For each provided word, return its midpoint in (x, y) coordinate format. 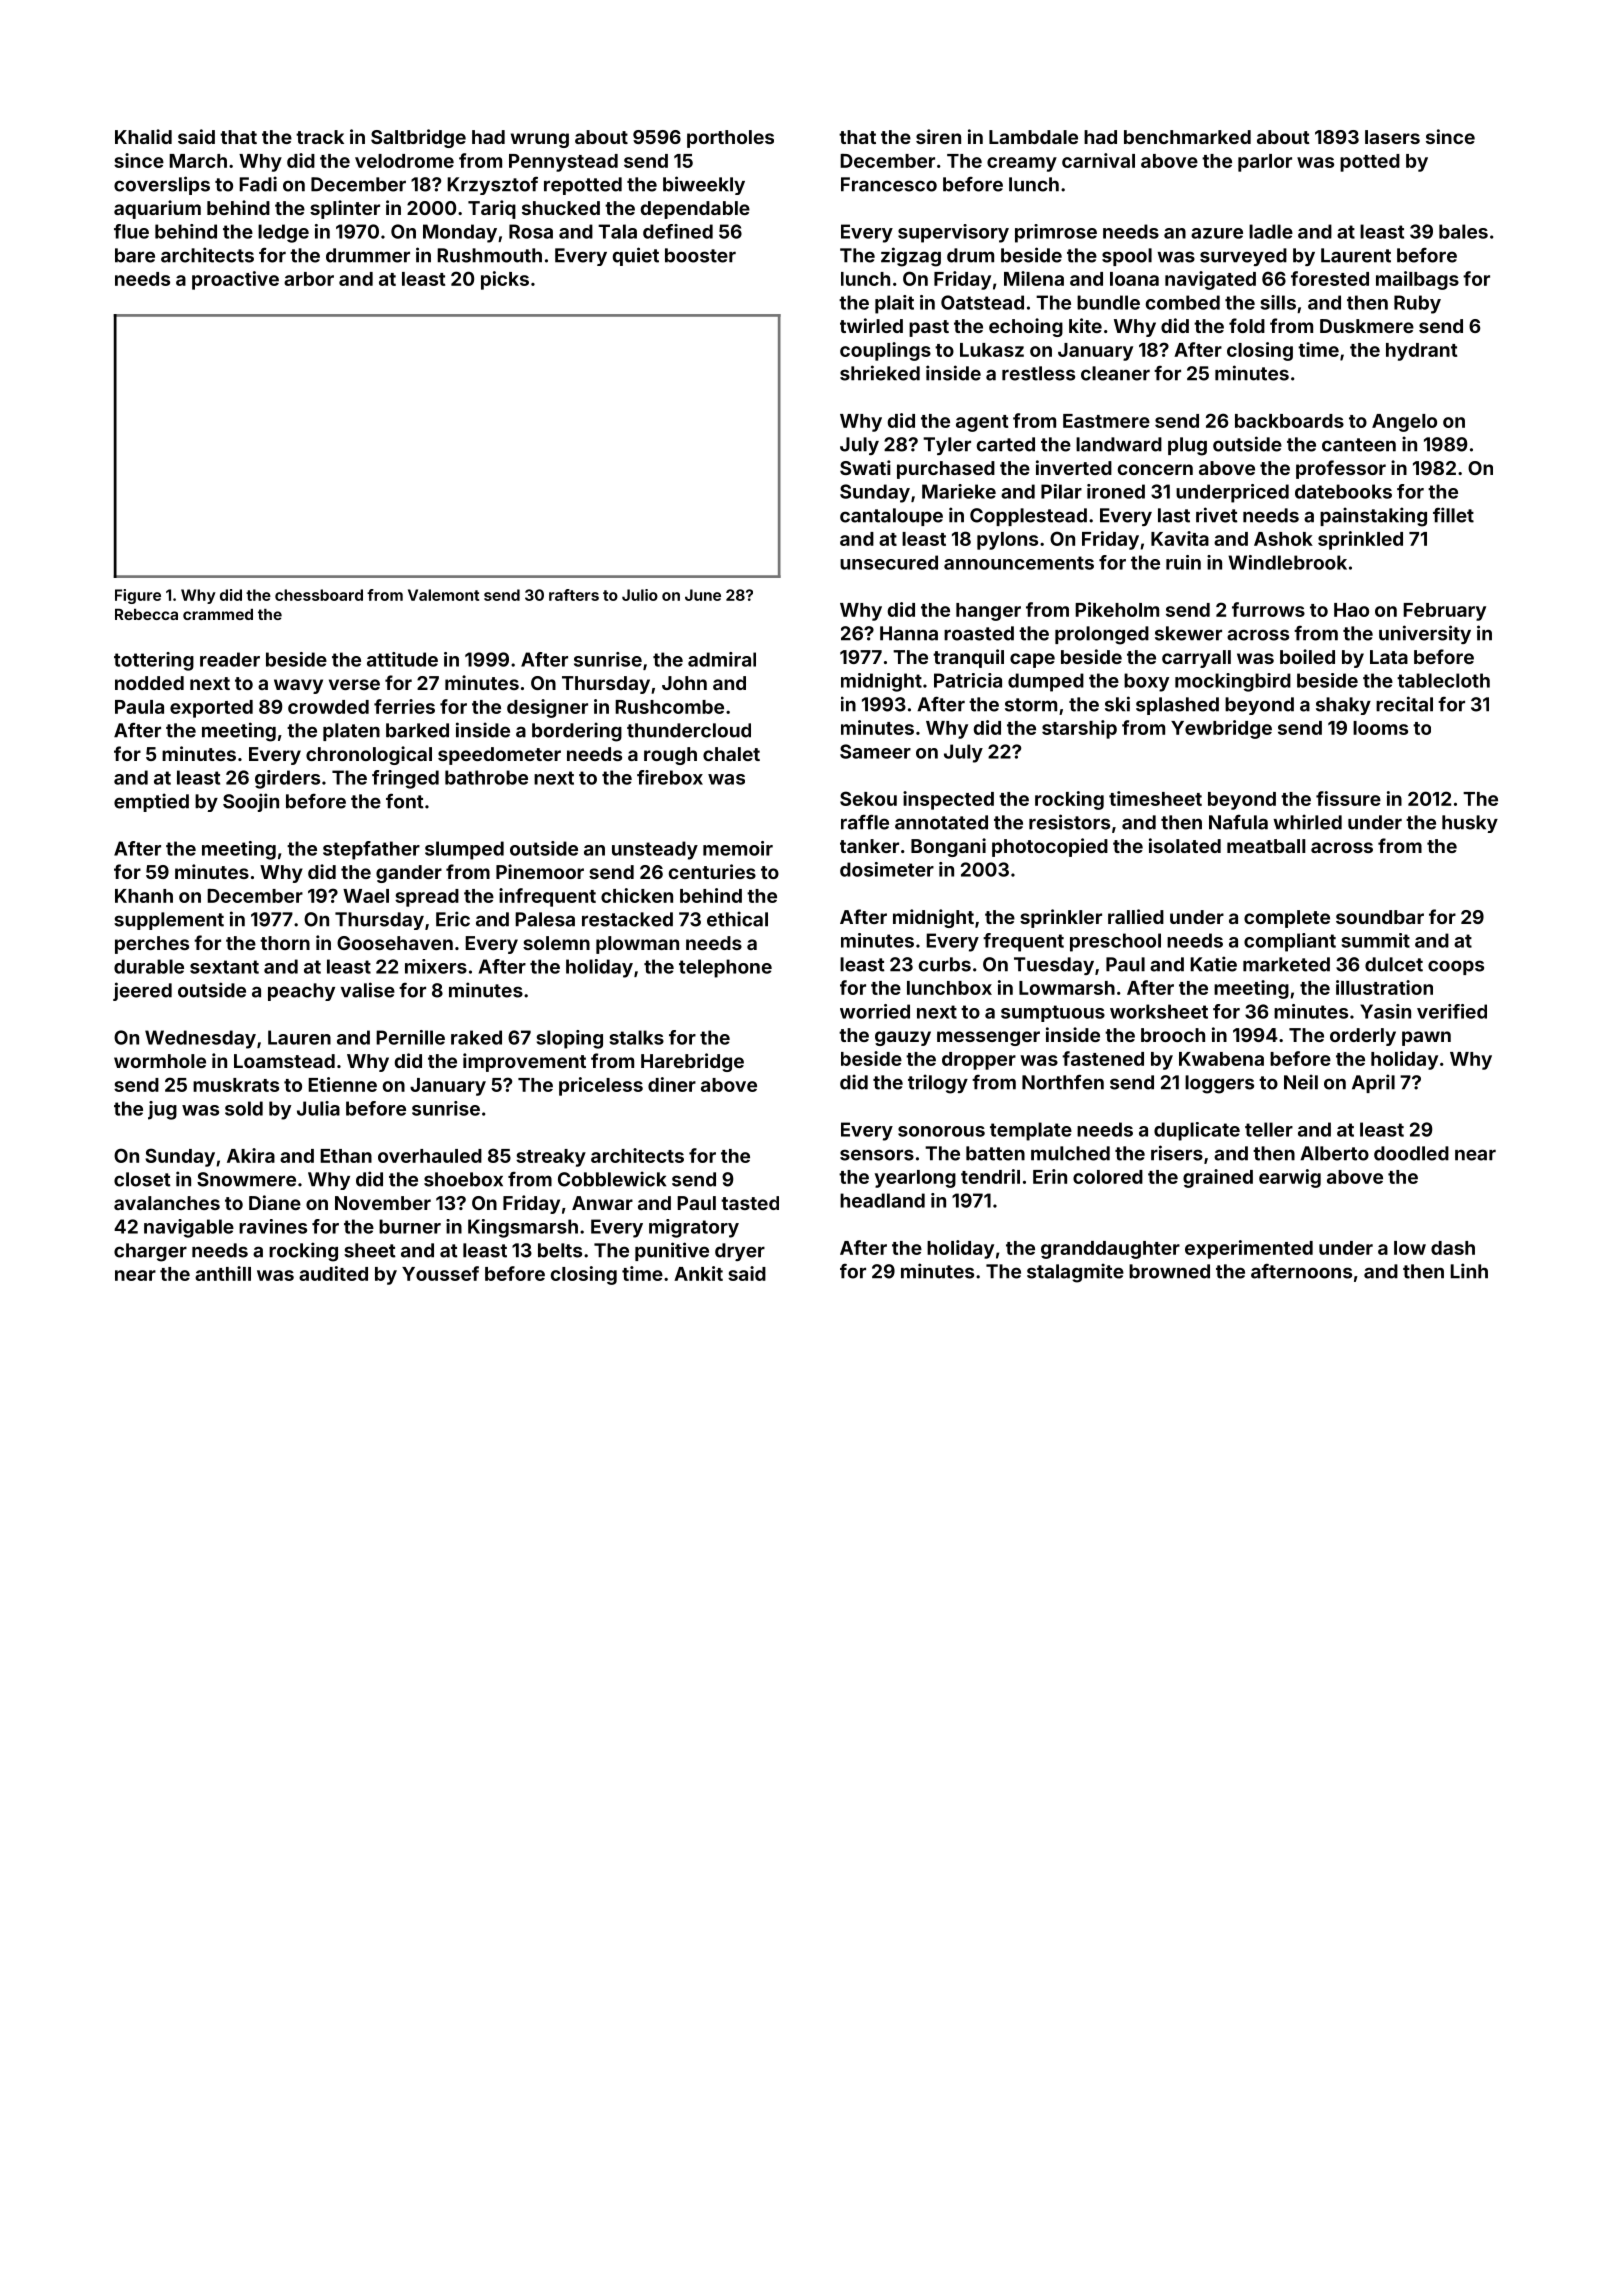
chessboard (319, 595)
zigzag (911, 257)
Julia (318, 1108)
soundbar (1380, 917)
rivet (1217, 515)
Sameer (875, 751)
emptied (151, 802)
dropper (979, 1061)
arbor (309, 279)
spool (1127, 257)
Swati (865, 467)
